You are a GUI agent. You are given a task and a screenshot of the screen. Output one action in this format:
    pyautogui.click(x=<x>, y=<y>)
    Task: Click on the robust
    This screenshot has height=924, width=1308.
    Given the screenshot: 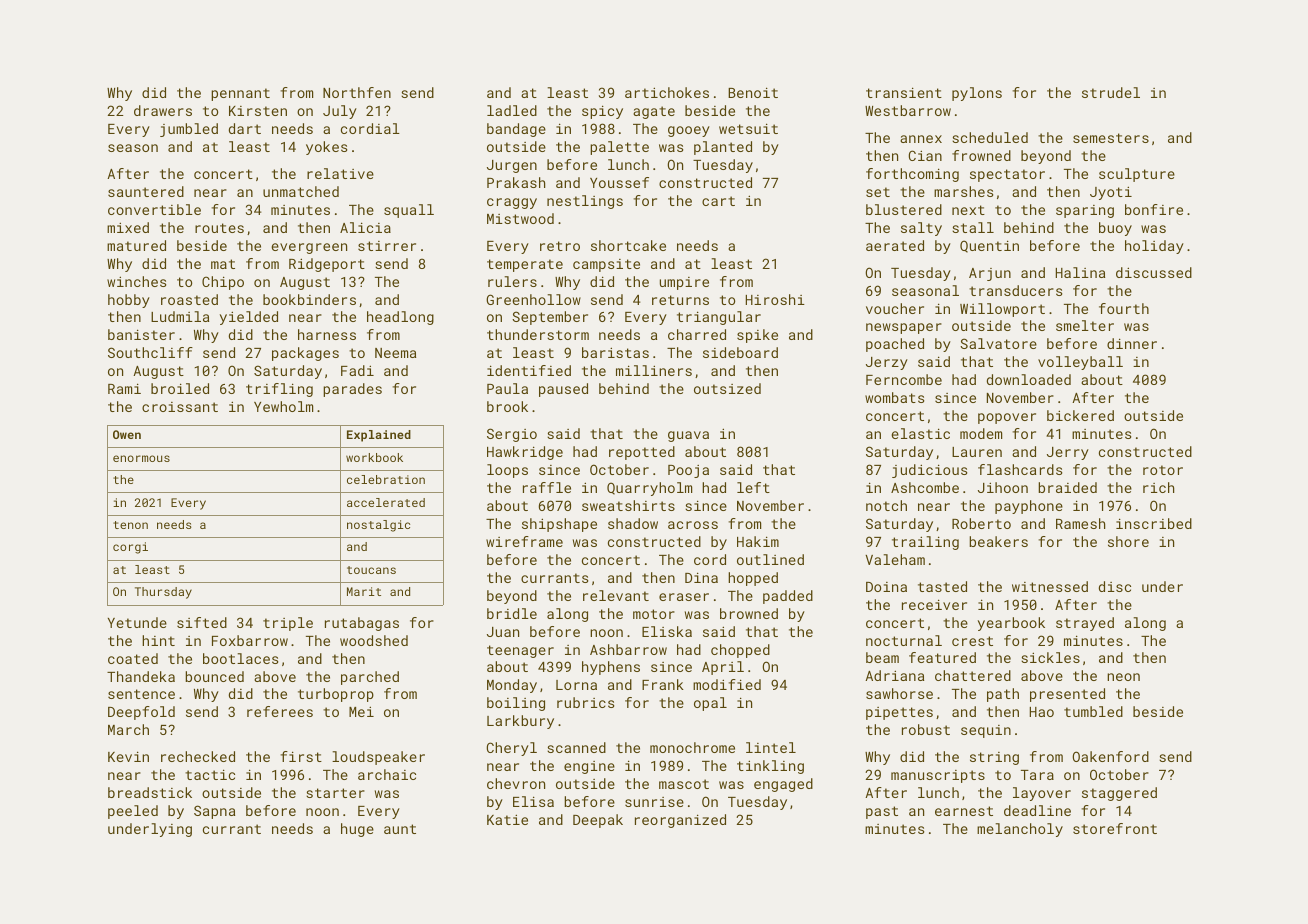 What is the action you would take?
    pyautogui.click(x=926, y=729)
